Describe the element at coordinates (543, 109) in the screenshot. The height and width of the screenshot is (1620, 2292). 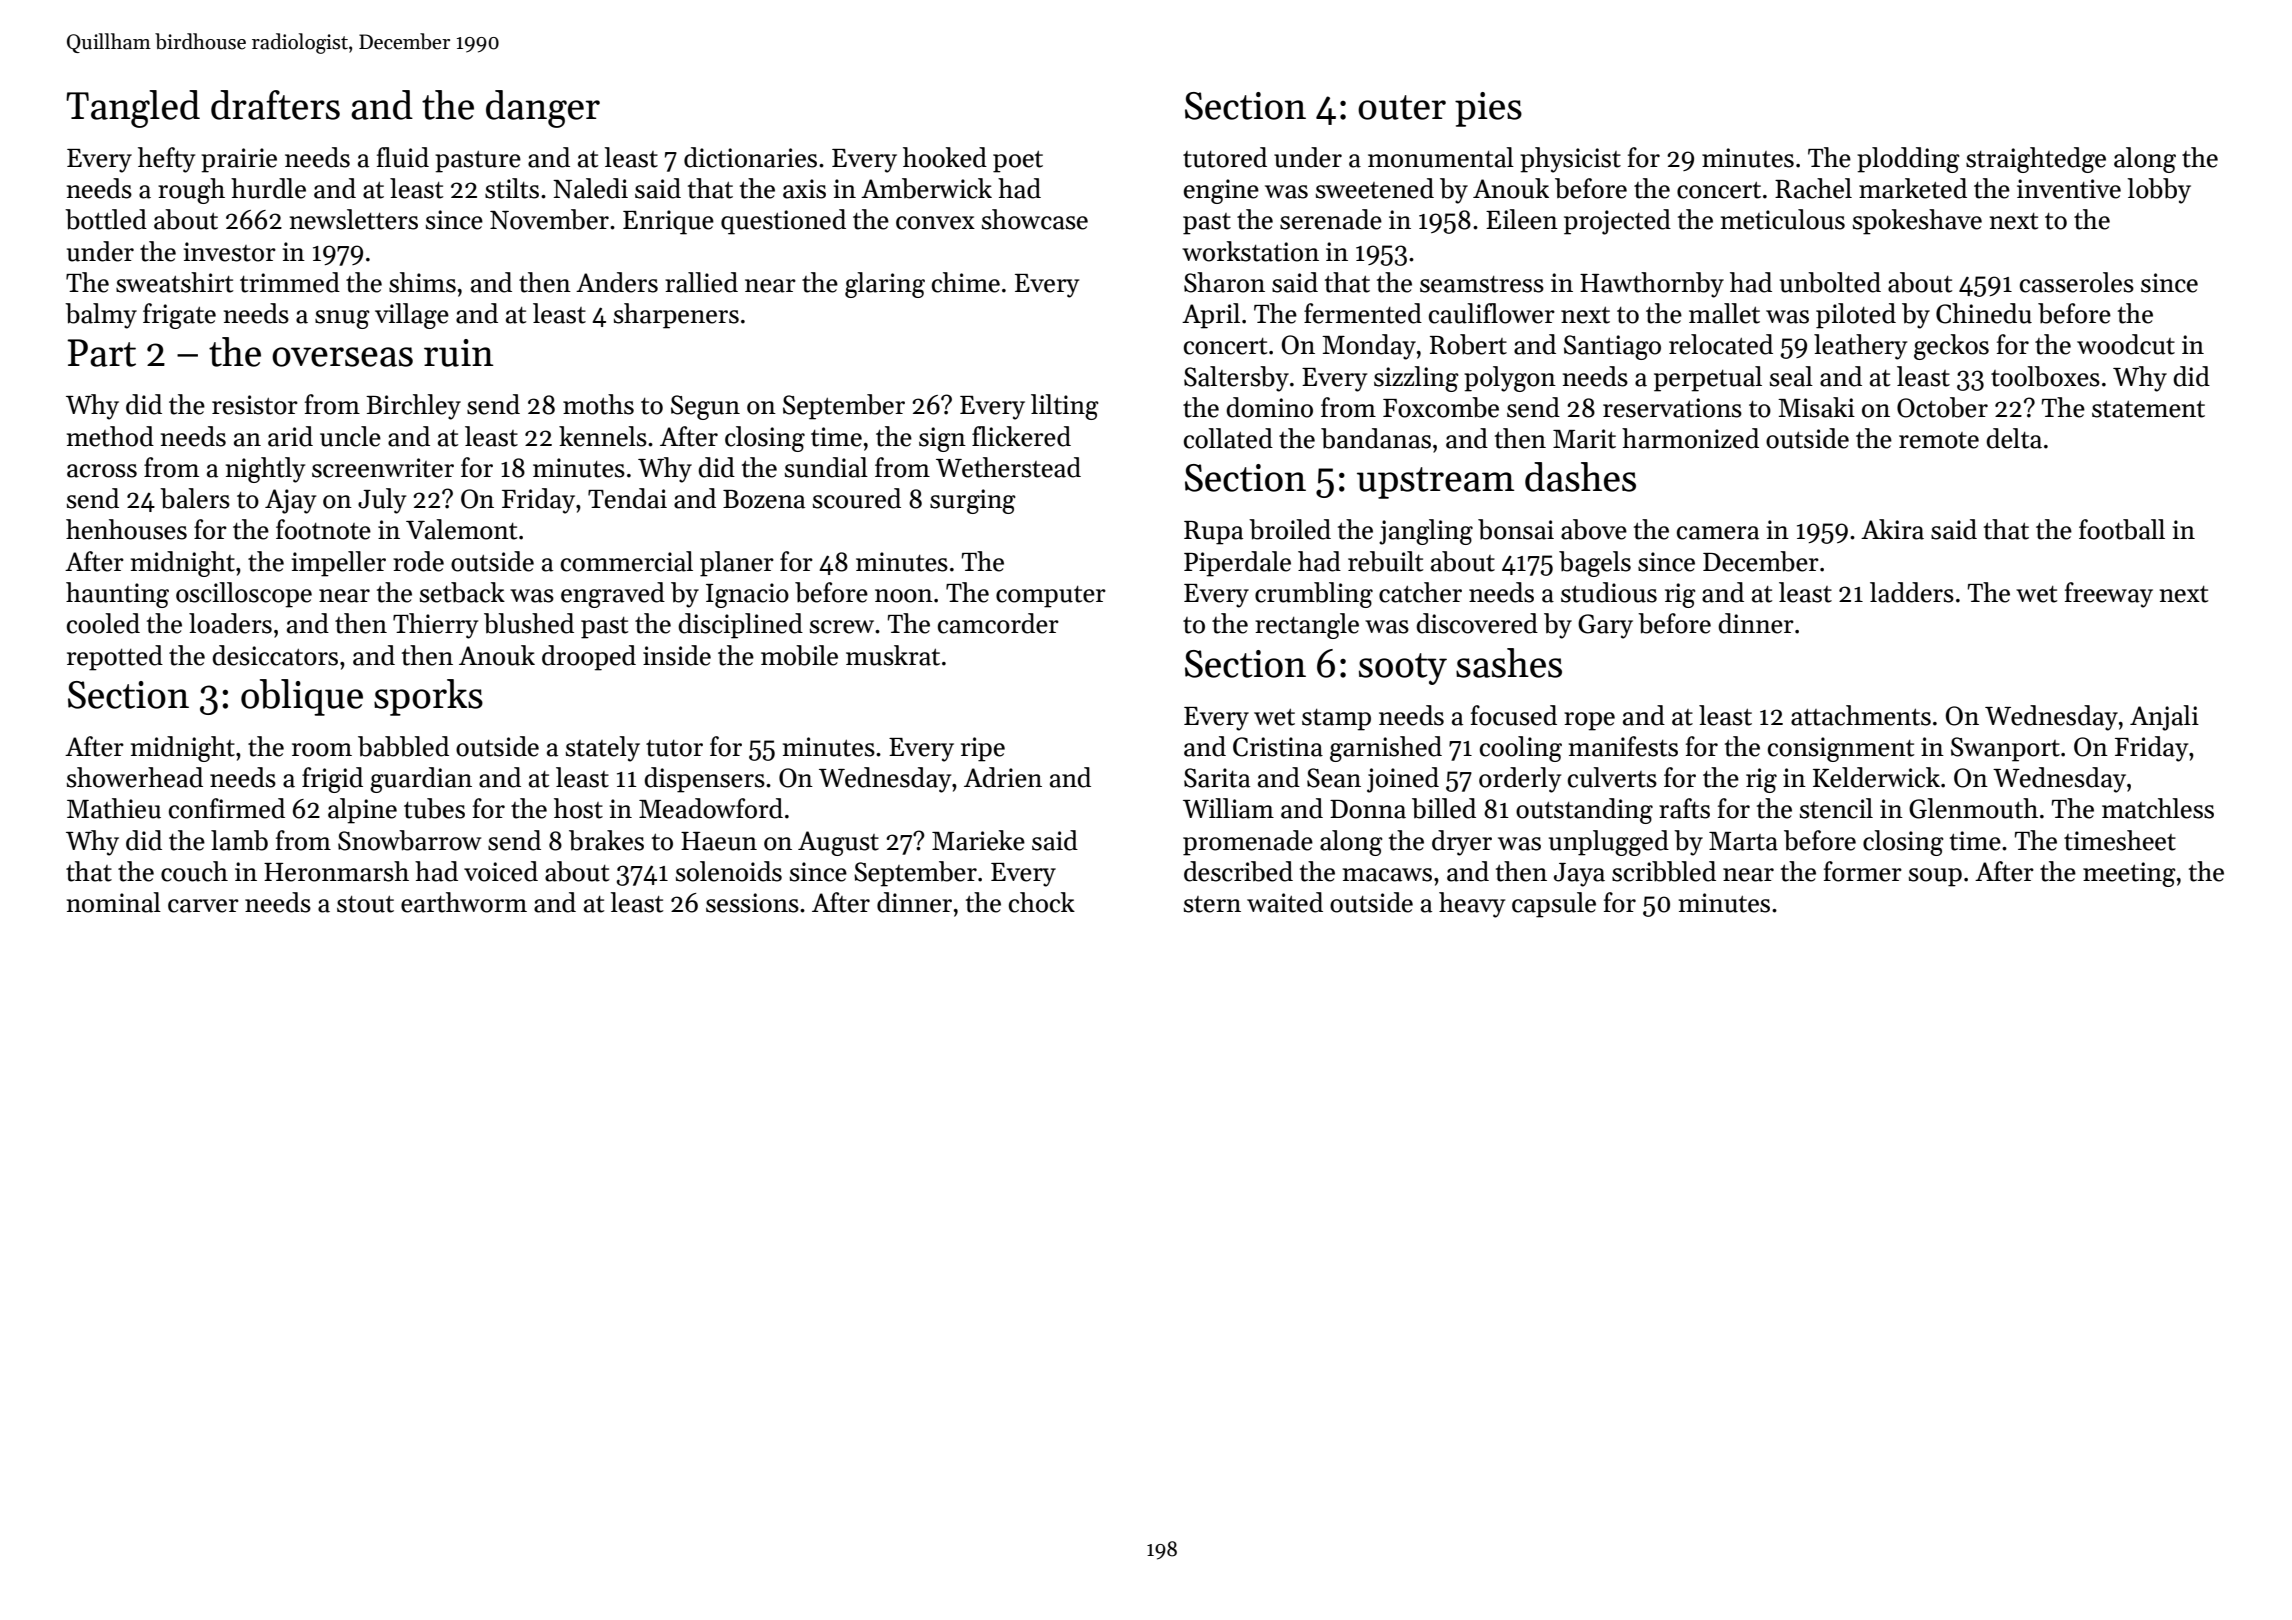
I see `danger` at that location.
